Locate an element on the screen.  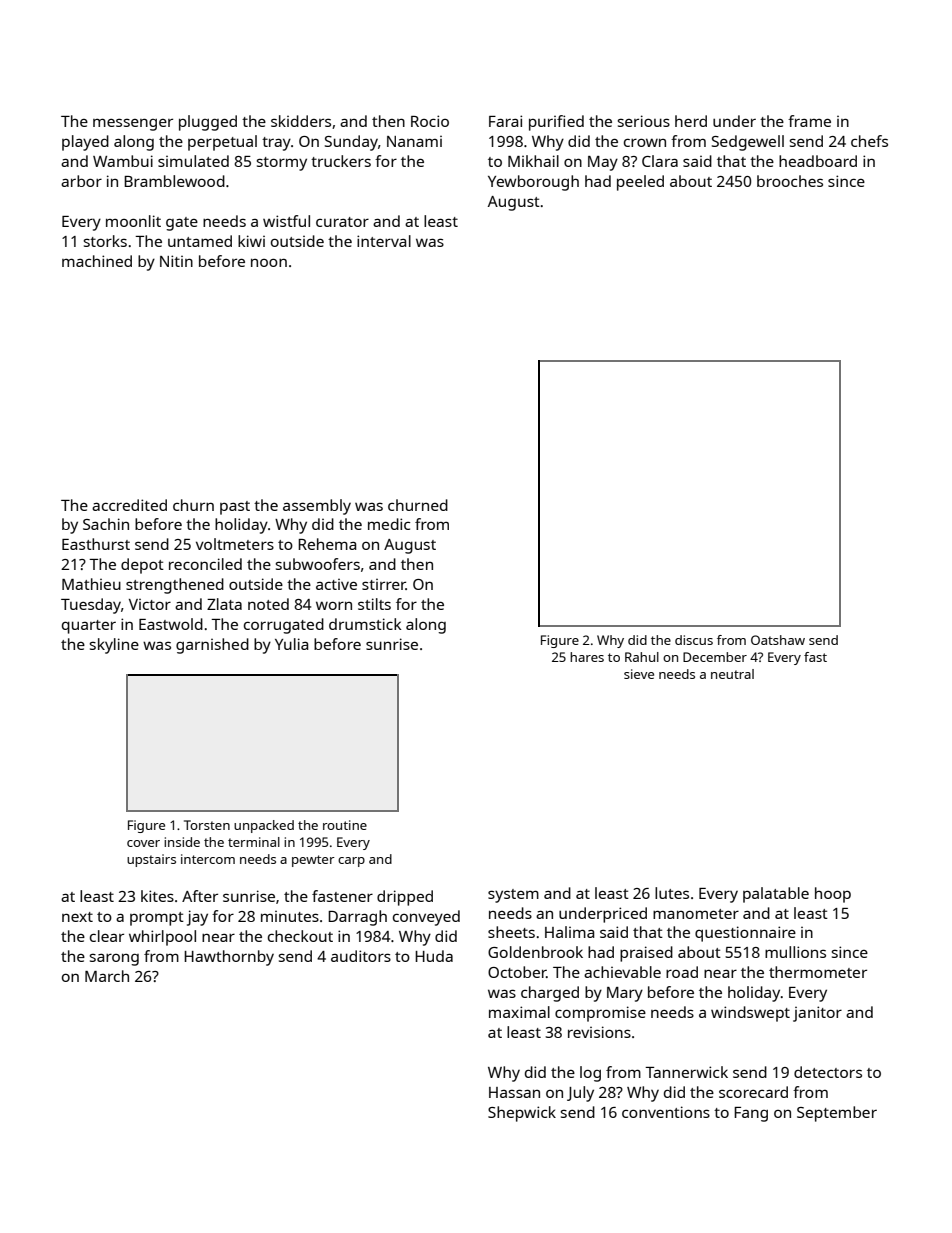
skyline is located at coordinates (114, 646).
